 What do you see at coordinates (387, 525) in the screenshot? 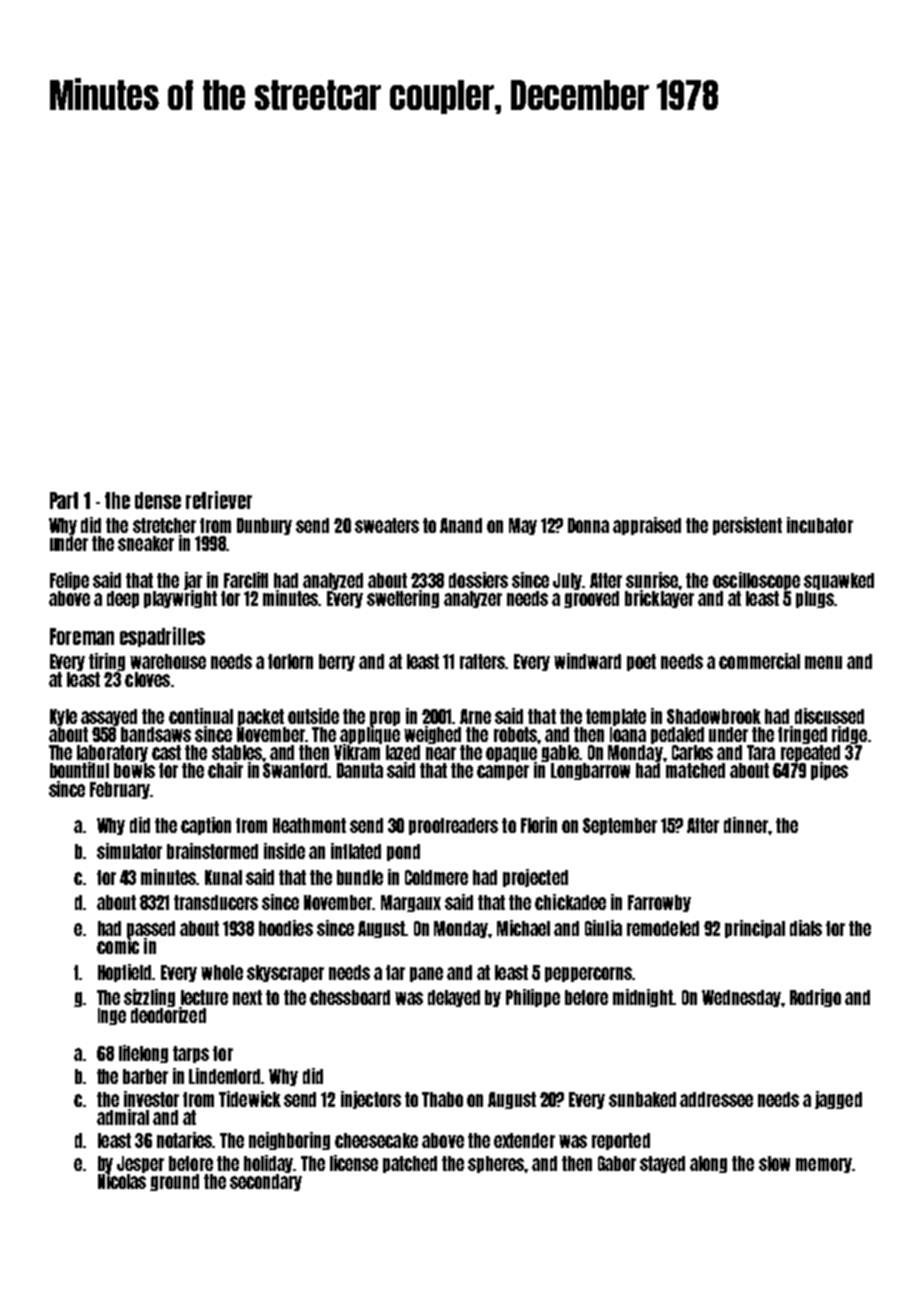
I see `sweaters` at bounding box center [387, 525].
